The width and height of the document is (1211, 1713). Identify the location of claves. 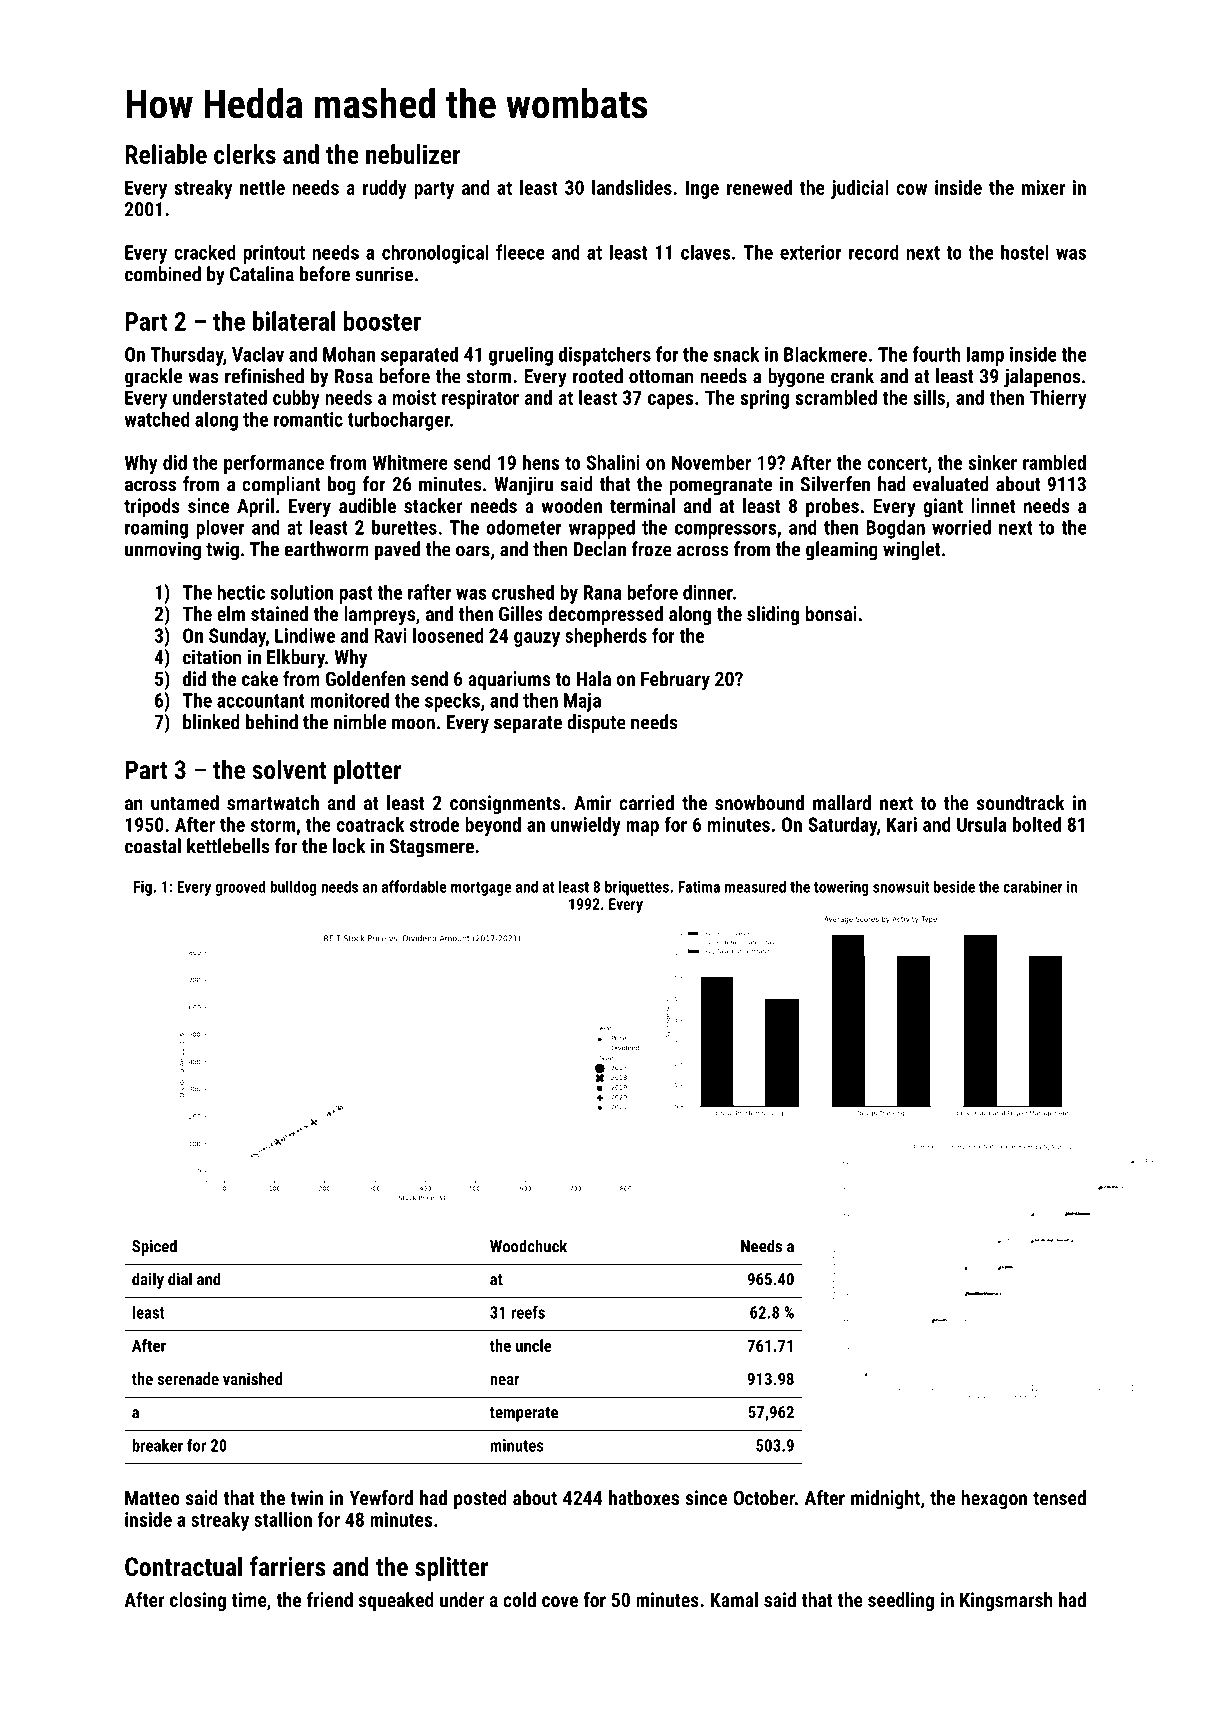
(706, 252).
